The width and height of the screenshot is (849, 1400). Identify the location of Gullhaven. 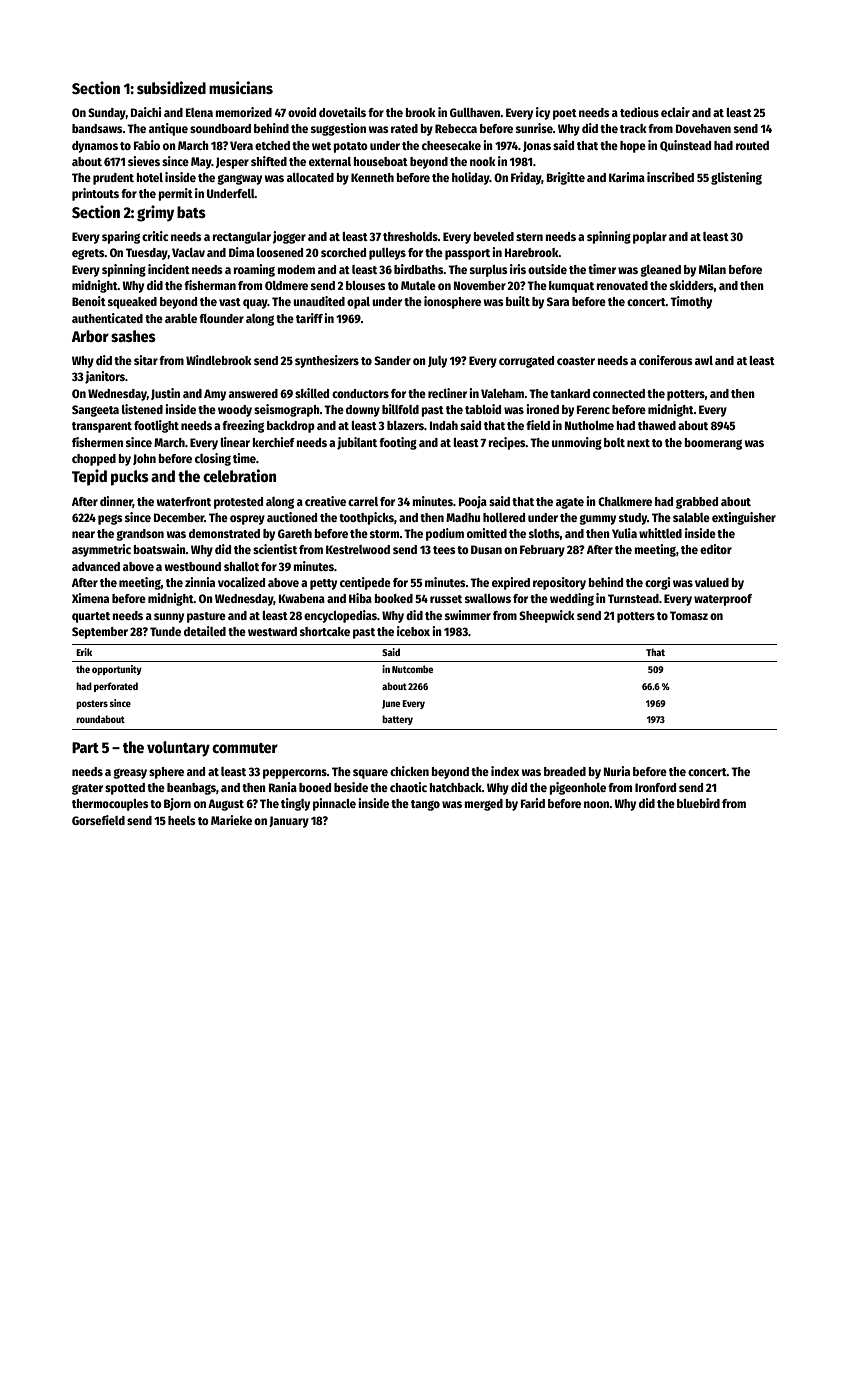
(475, 112).
